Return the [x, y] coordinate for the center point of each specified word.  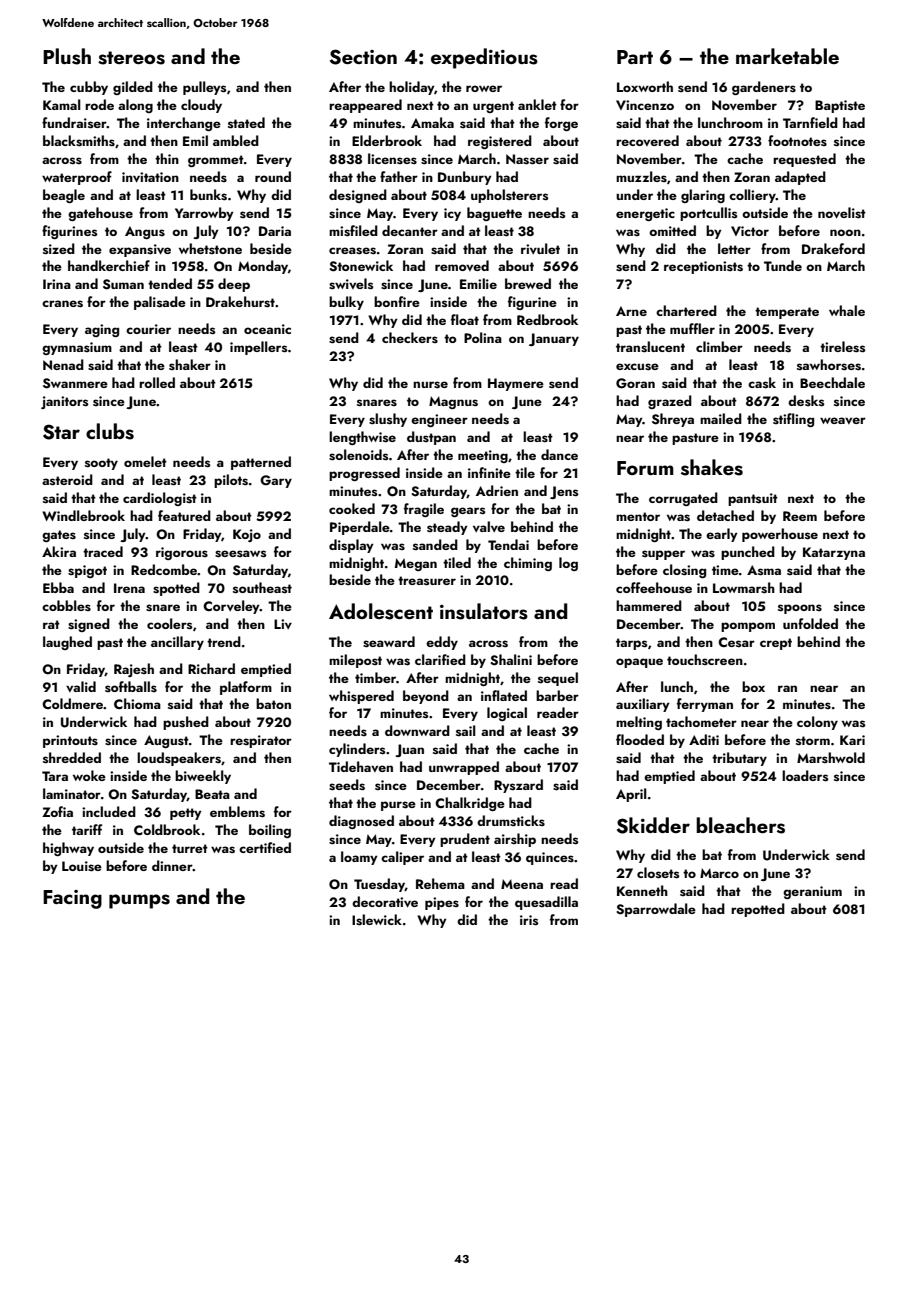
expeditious [484, 58]
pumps [139, 901]
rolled [157, 382]
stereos [131, 58]
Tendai [508, 544]
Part [635, 57]
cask [762, 382]
